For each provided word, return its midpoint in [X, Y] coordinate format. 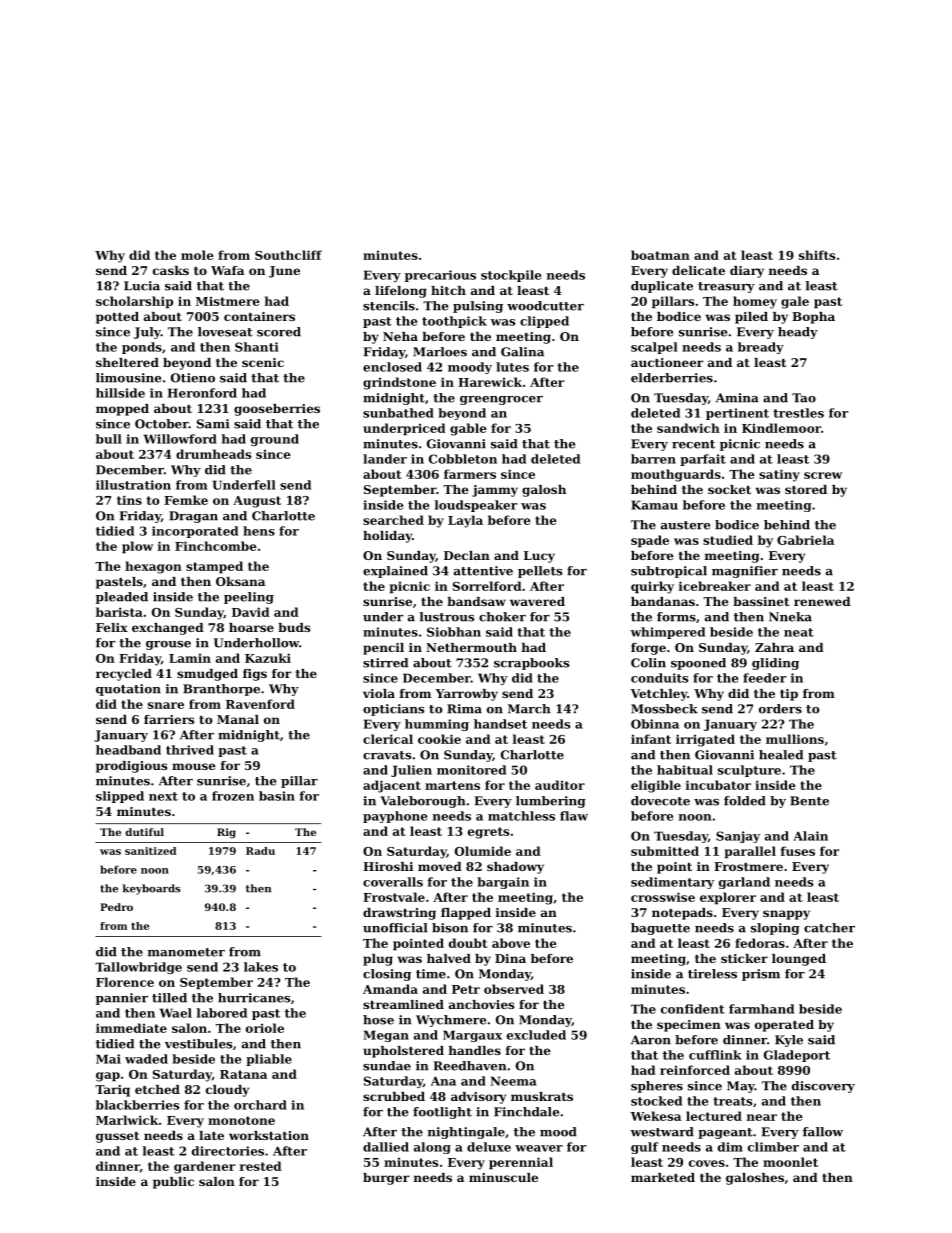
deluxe [489, 1147]
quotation [128, 690]
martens [452, 785]
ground [275, 440]
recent [693, 444]
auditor [560, 785]
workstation [269, 1135]
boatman [660, 255]
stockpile [511, 276]
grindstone [399, 383]
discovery [823, 1087]
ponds [142, 348]
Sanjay [738, 837]
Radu [260, 851]
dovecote [660, 801]
